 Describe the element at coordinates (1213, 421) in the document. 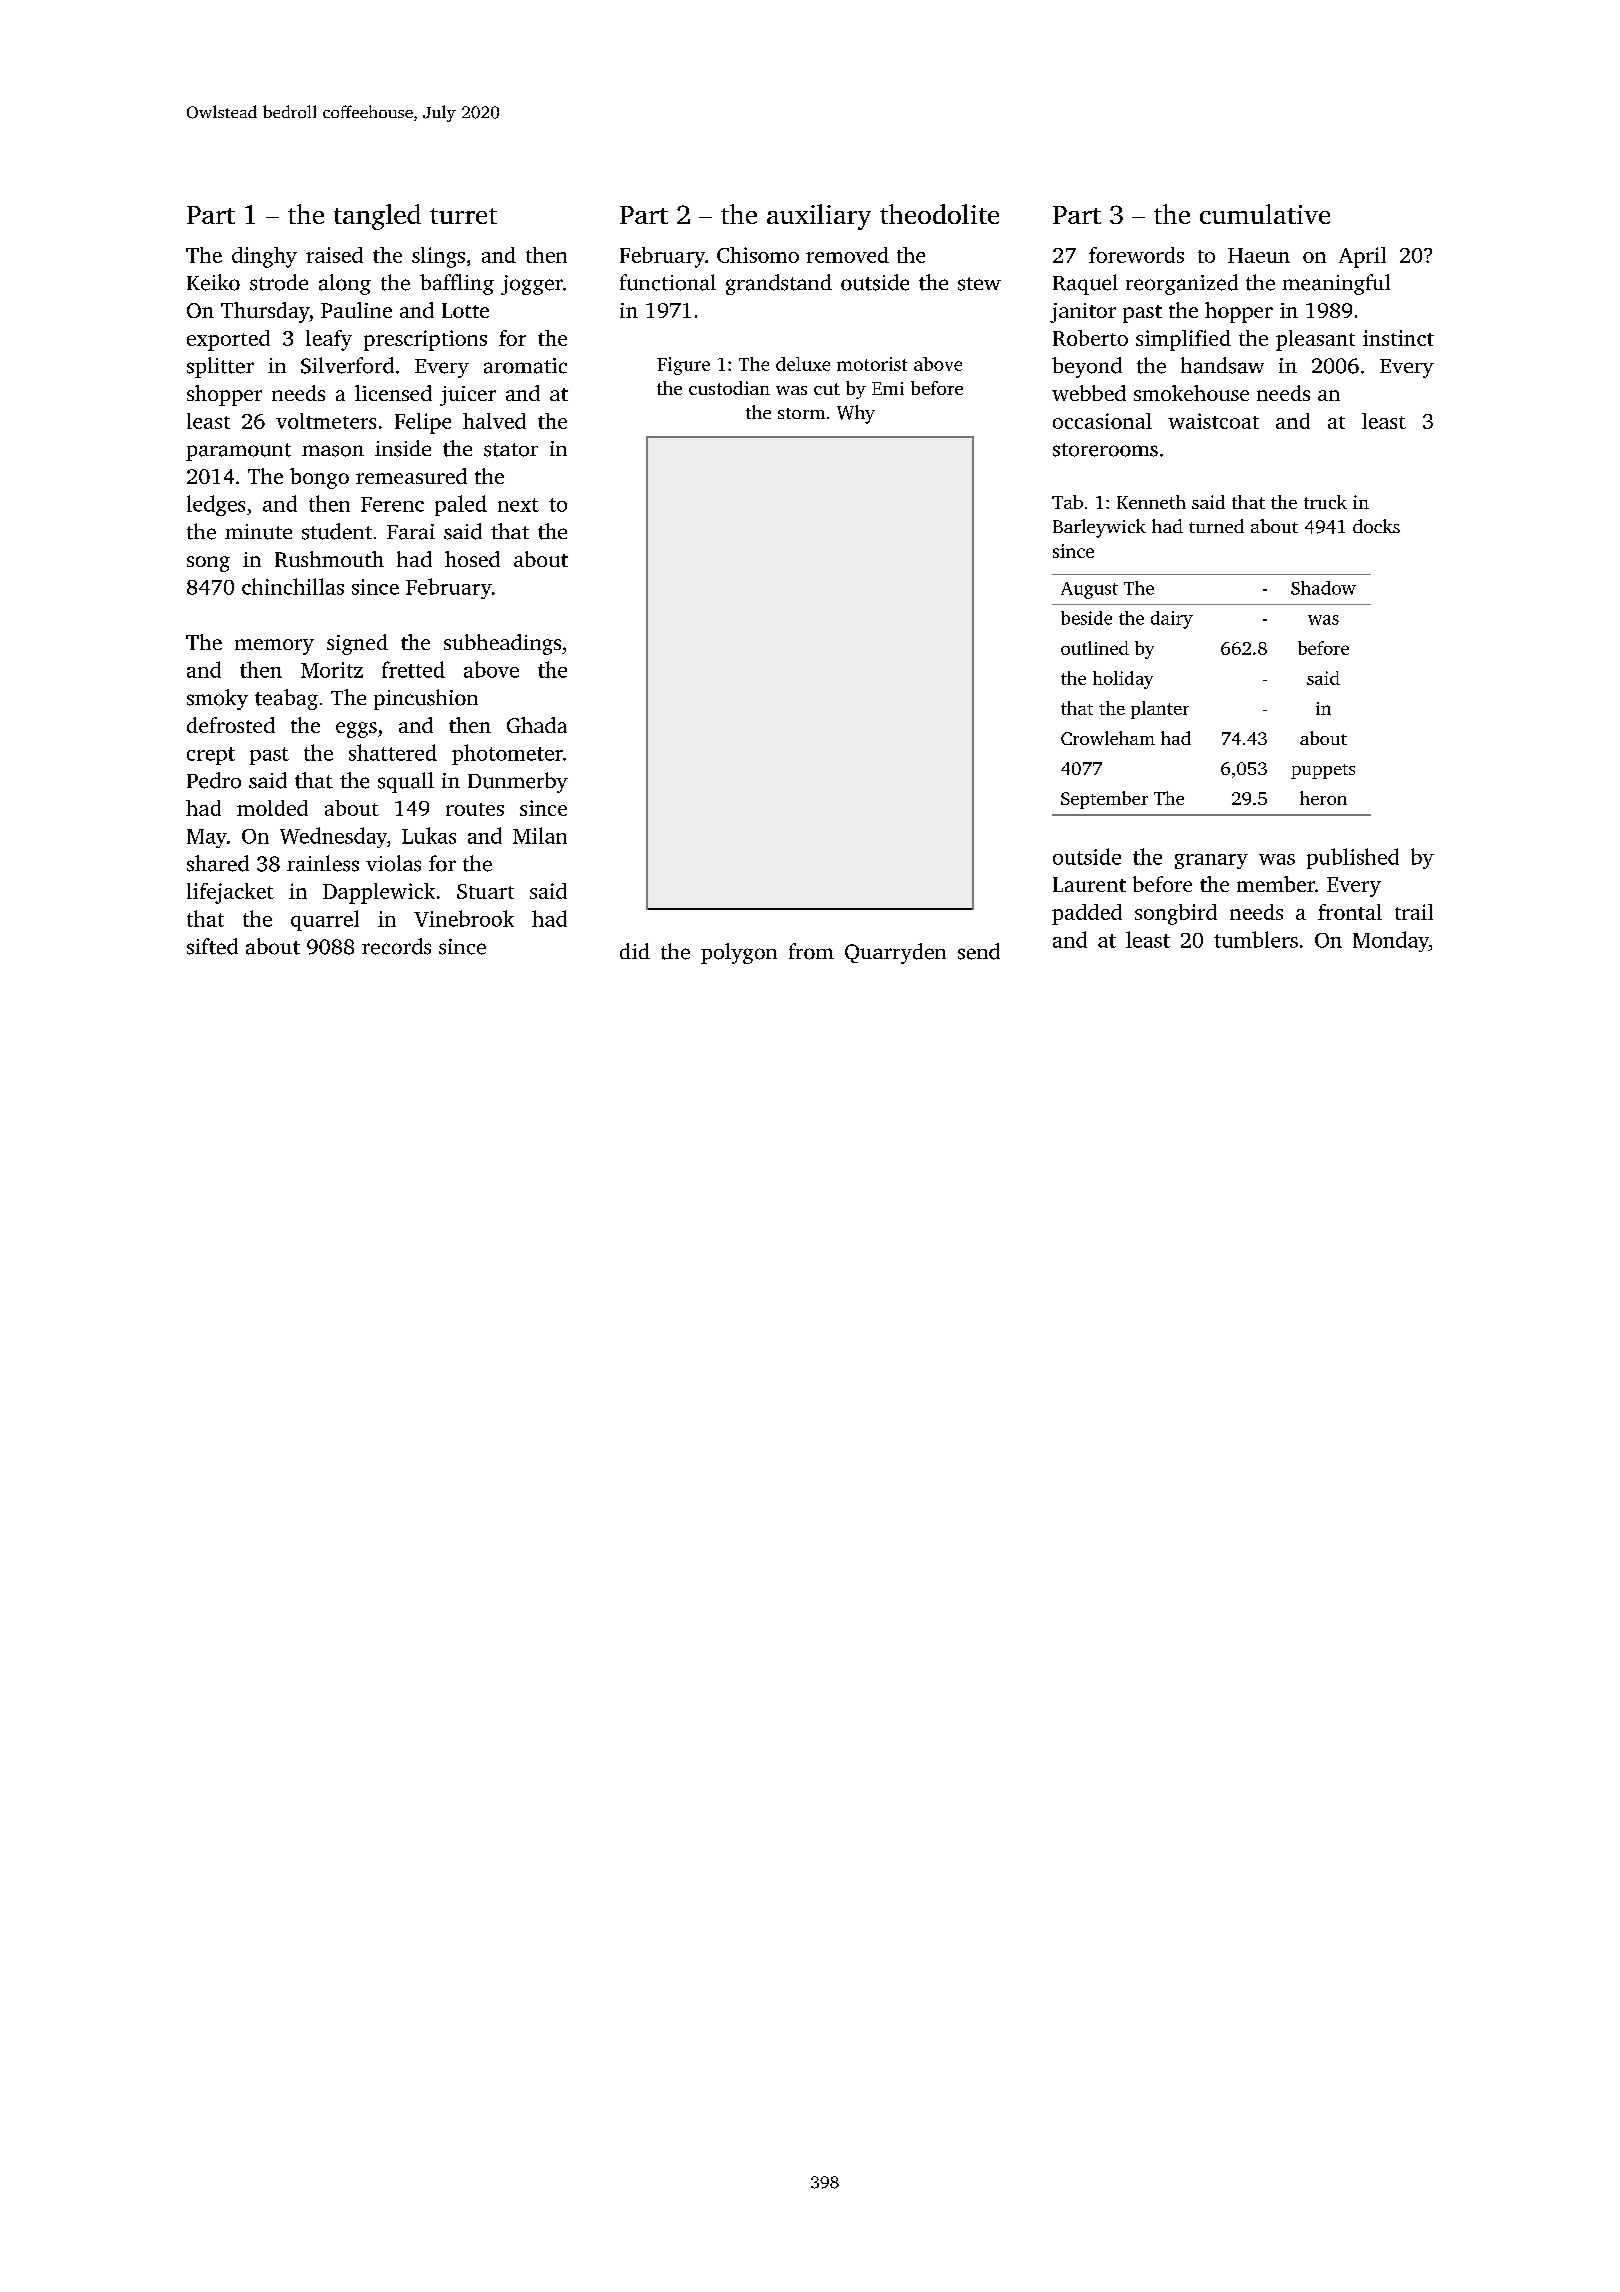

I see `waistcoat` at that location.
